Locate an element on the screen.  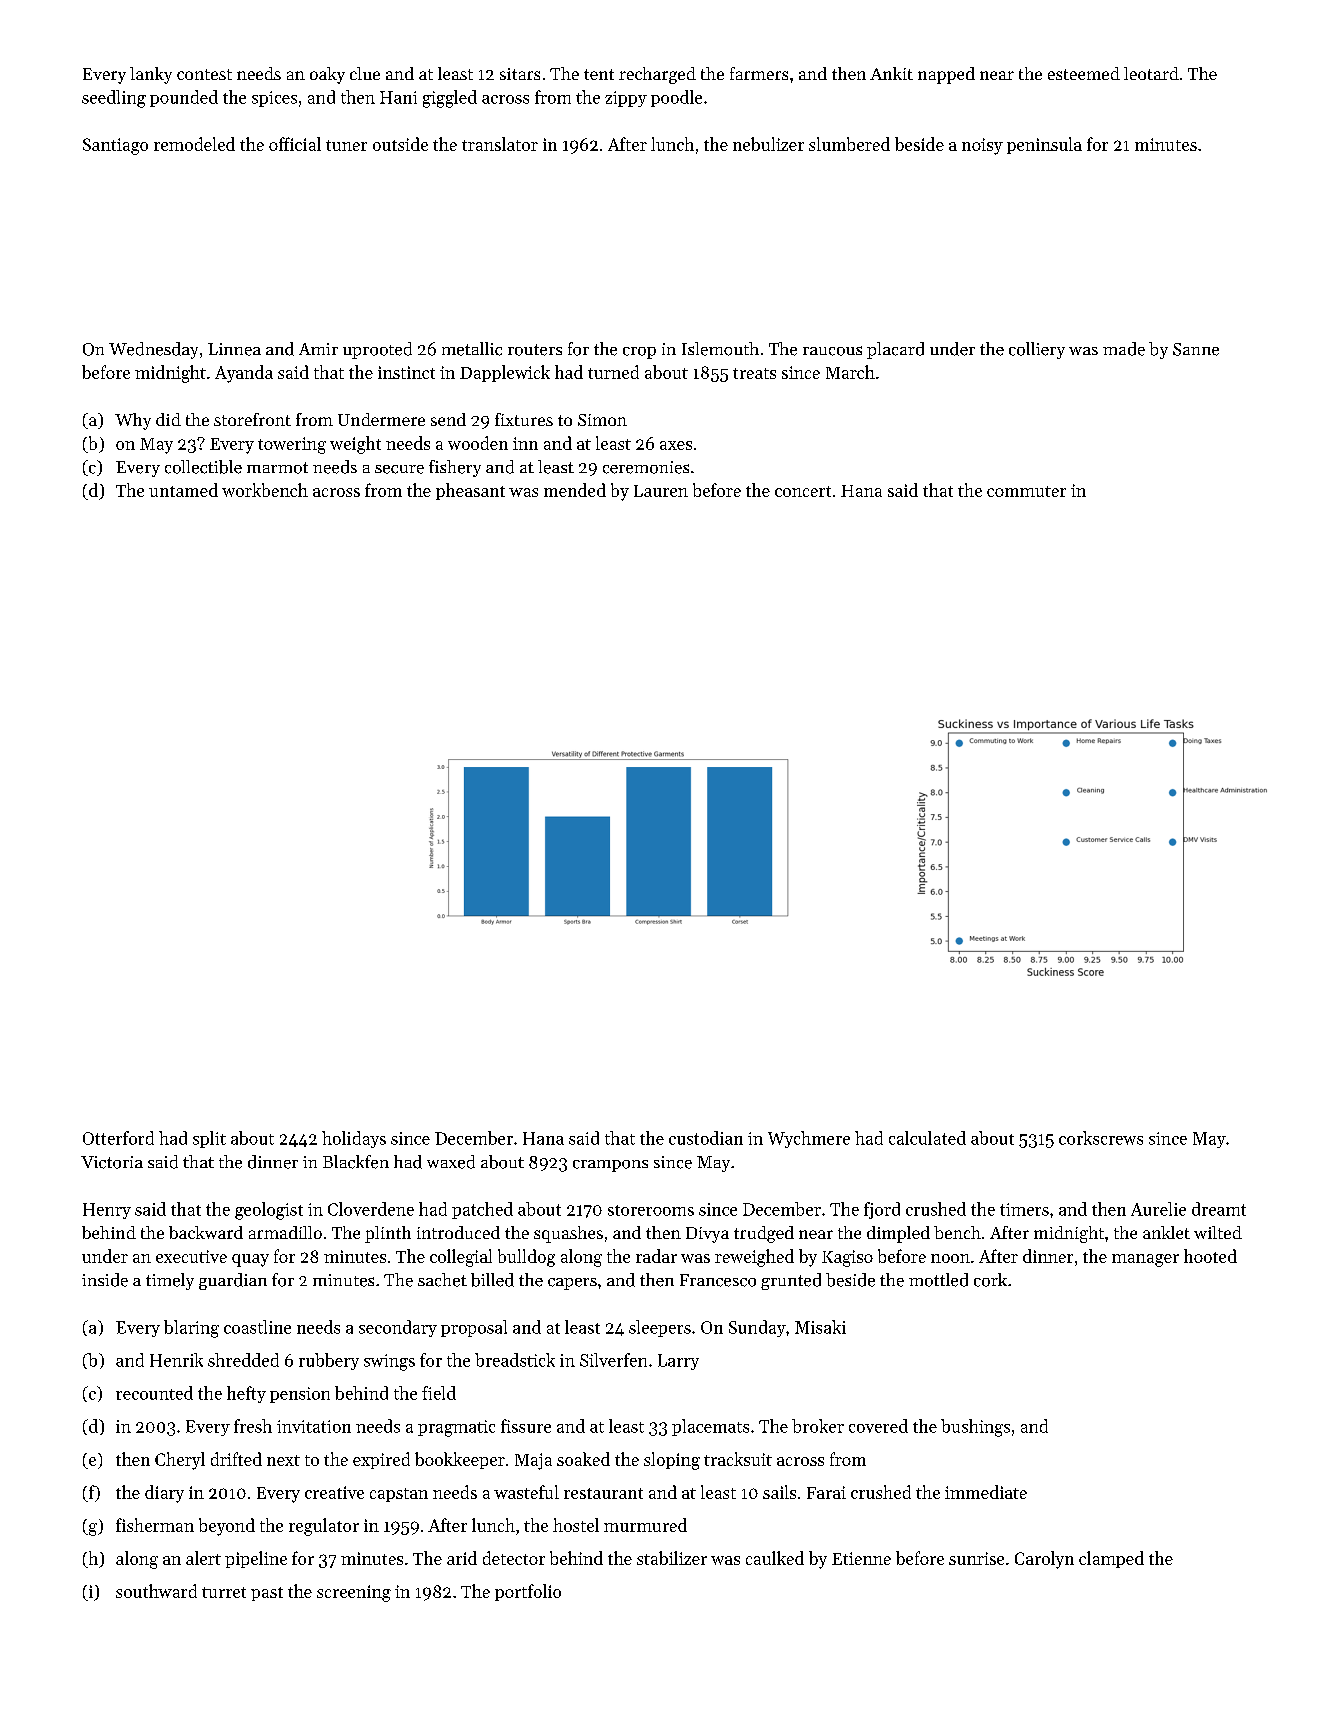
waxed is located at coordinates (451, 1162).
